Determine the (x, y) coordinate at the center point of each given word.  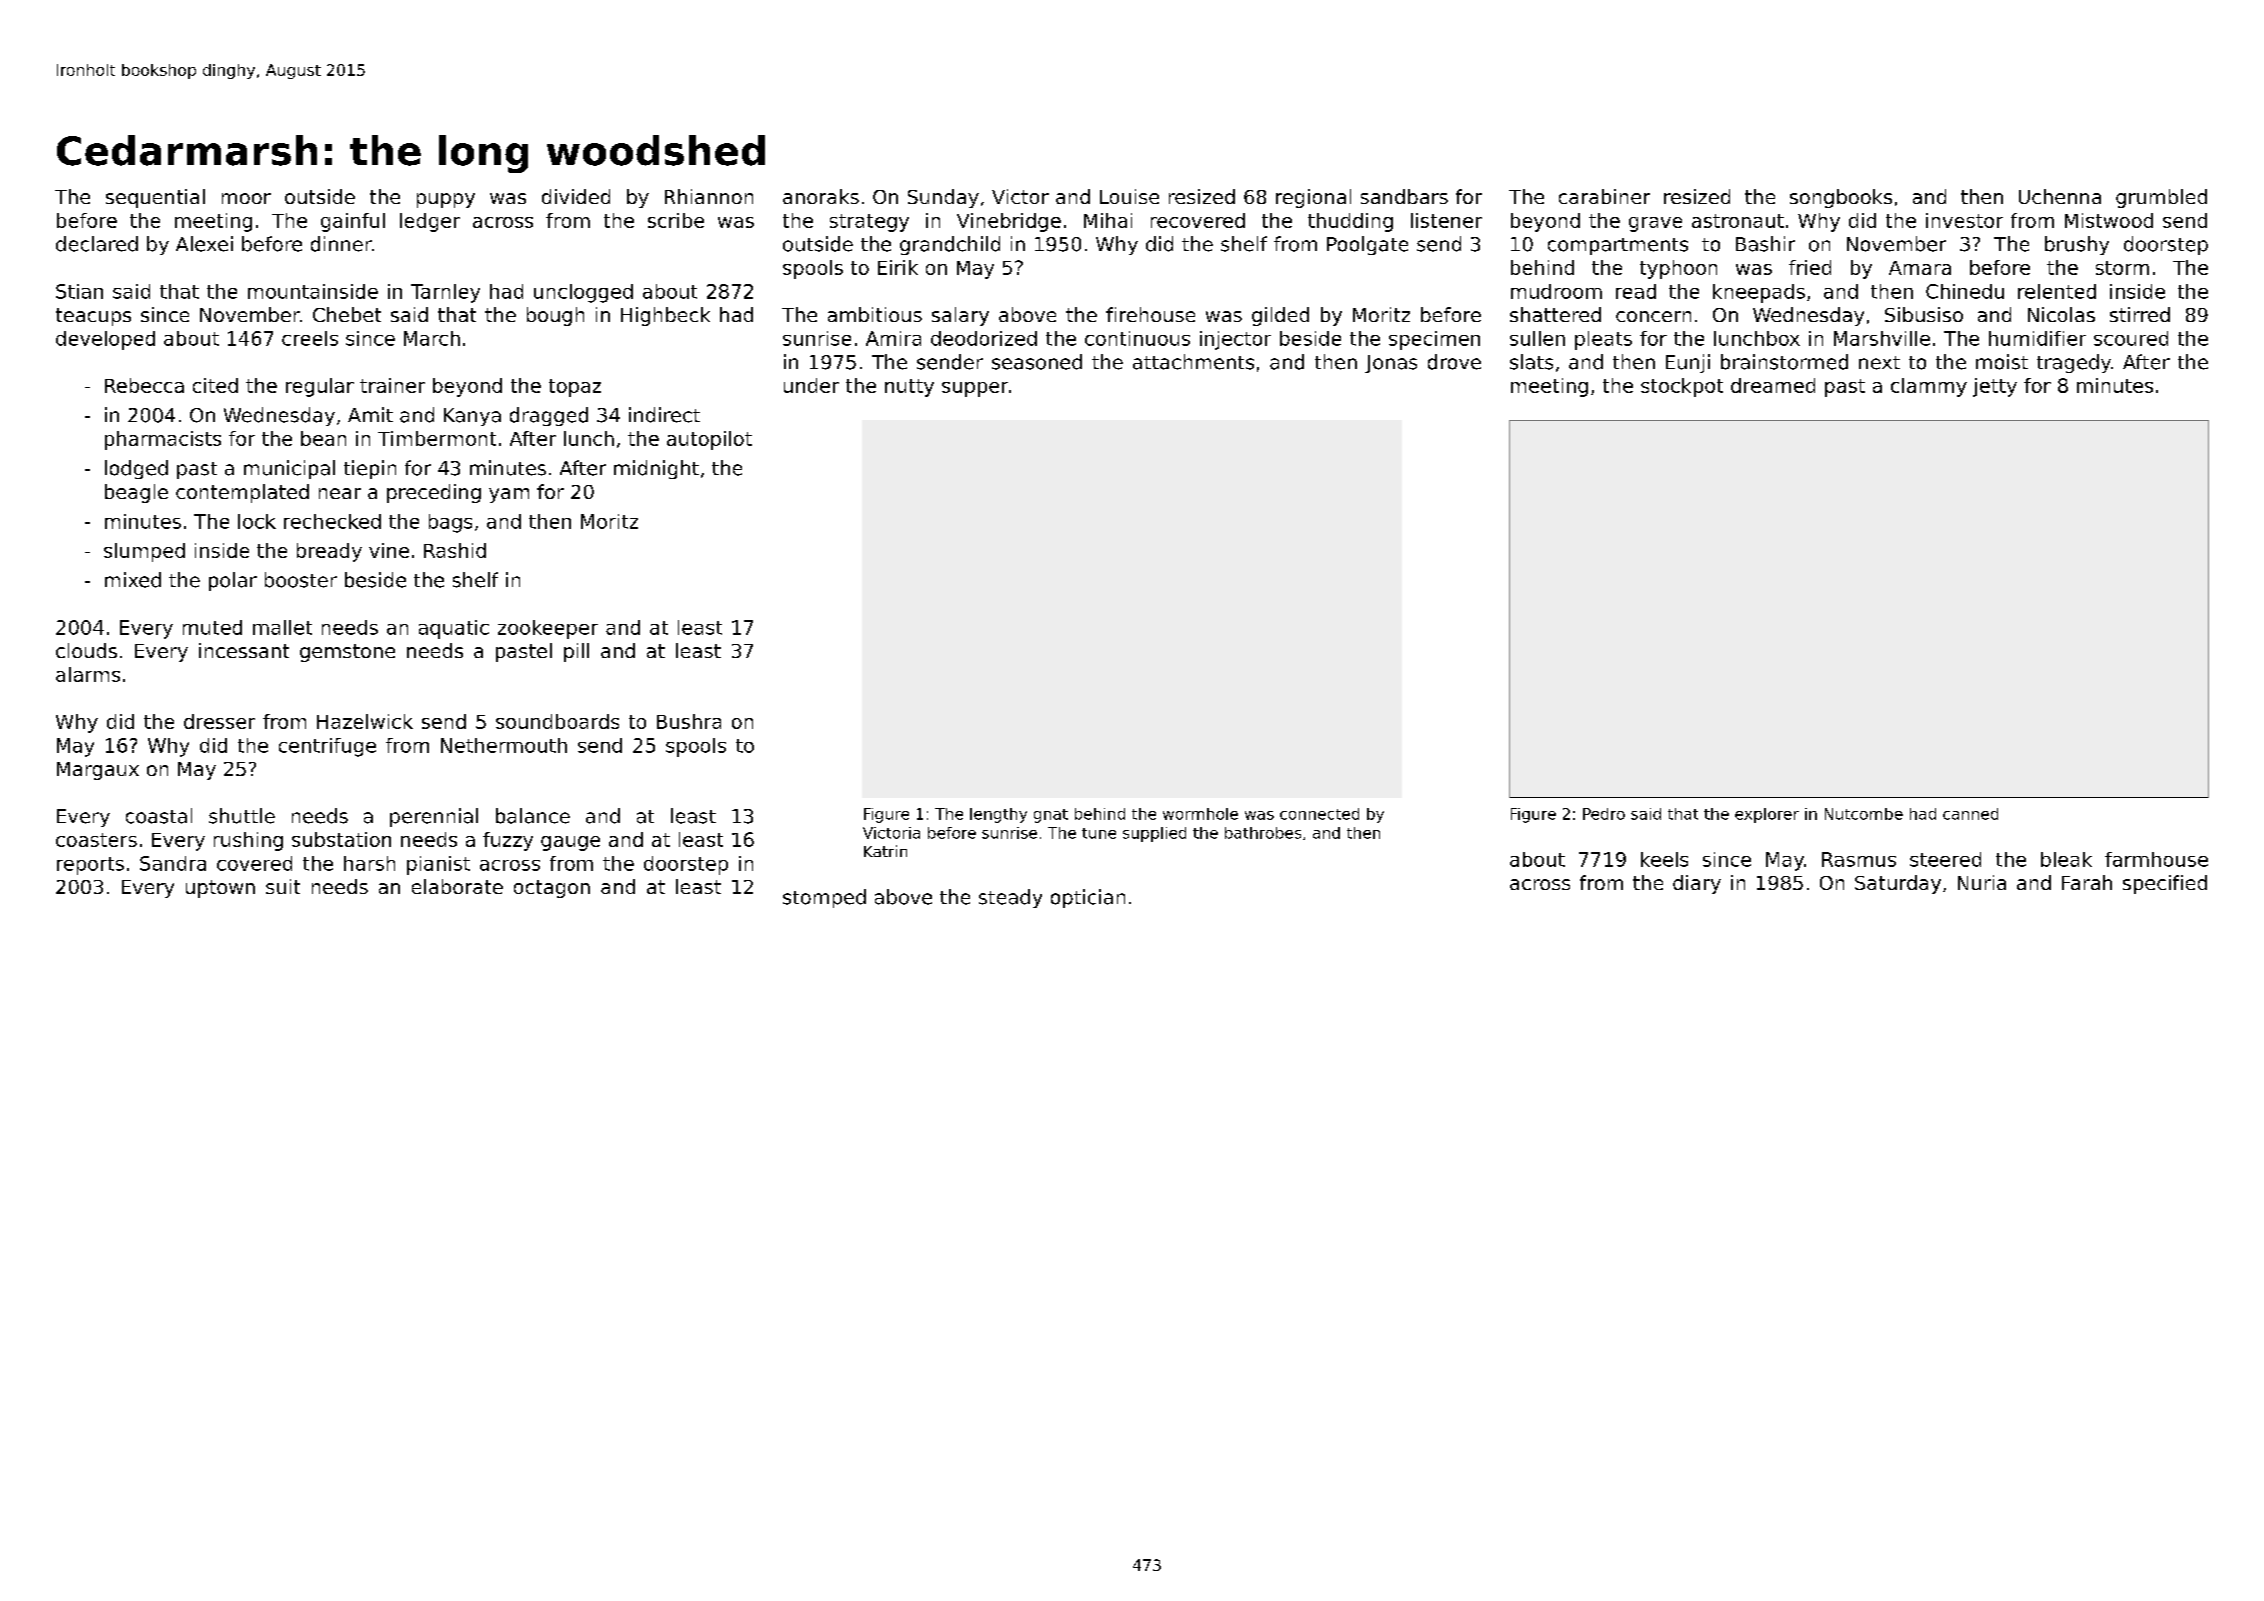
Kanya (472, 417)
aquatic (454, 629)
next (1879, 363)
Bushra (689, 721)
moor (246, 198)
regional (1313, 198)
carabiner (1604, 196)
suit (283, 886)
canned (1970, 814)
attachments (1193, 362)
